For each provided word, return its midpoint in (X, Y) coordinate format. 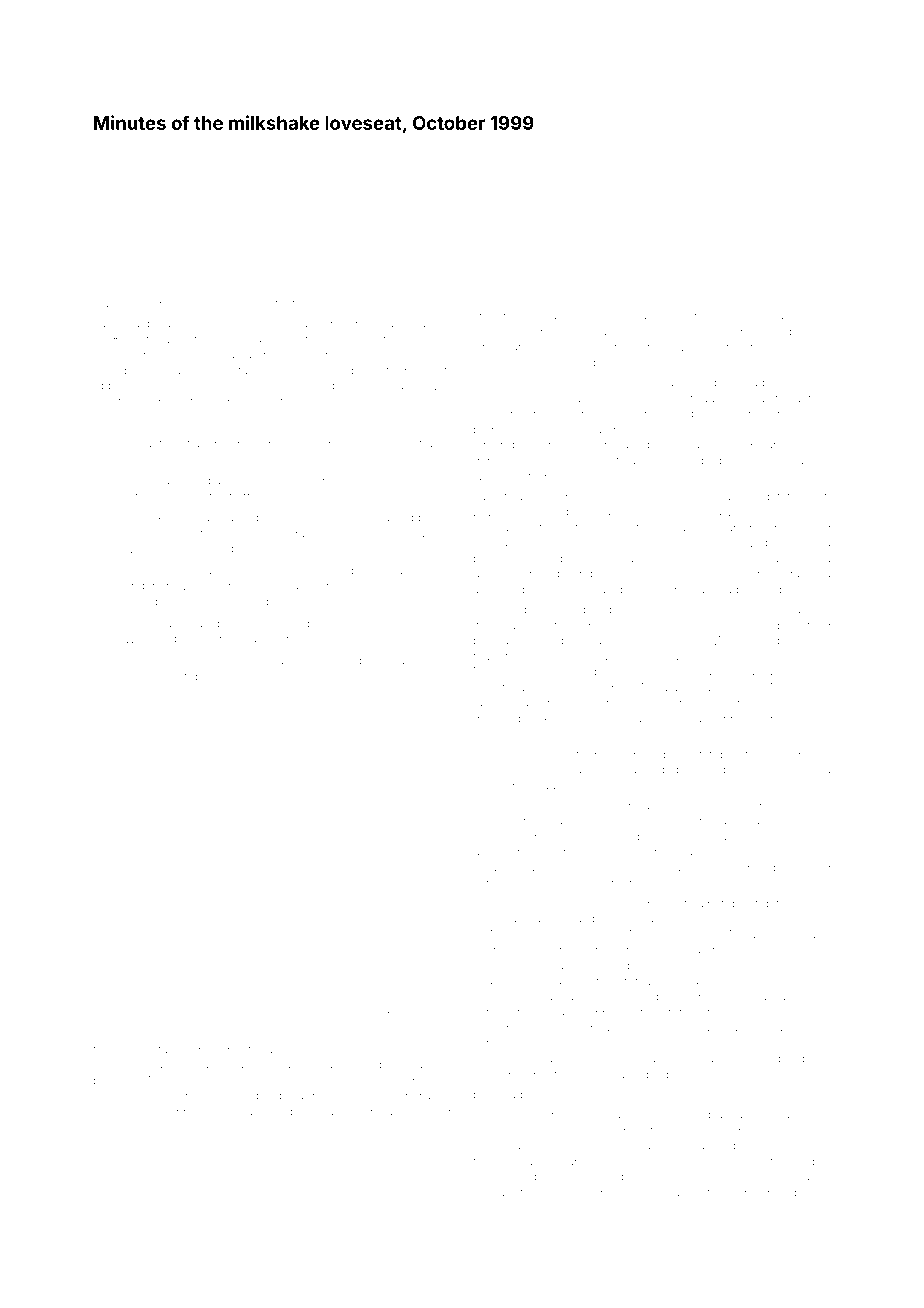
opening (563, 674)
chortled (808, 625)
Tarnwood (520, 1192)
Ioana (815, 414)
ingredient (396, 387)
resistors (147, 676)
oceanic (220, 385)
